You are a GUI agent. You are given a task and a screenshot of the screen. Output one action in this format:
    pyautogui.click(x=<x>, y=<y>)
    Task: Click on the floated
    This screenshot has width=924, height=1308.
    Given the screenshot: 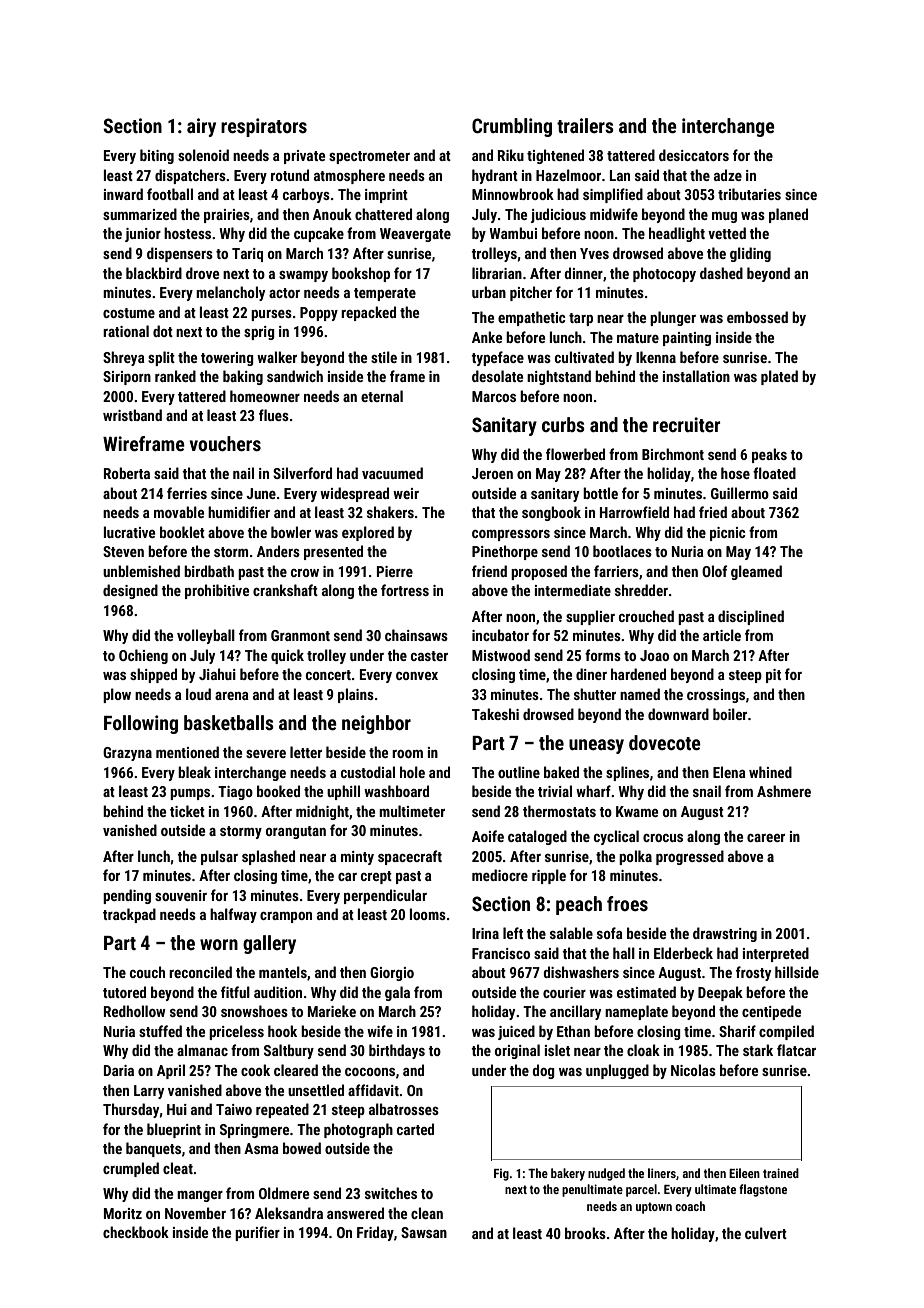 What is the action you would take?
    pyautogui.click(x=774, y=473)
